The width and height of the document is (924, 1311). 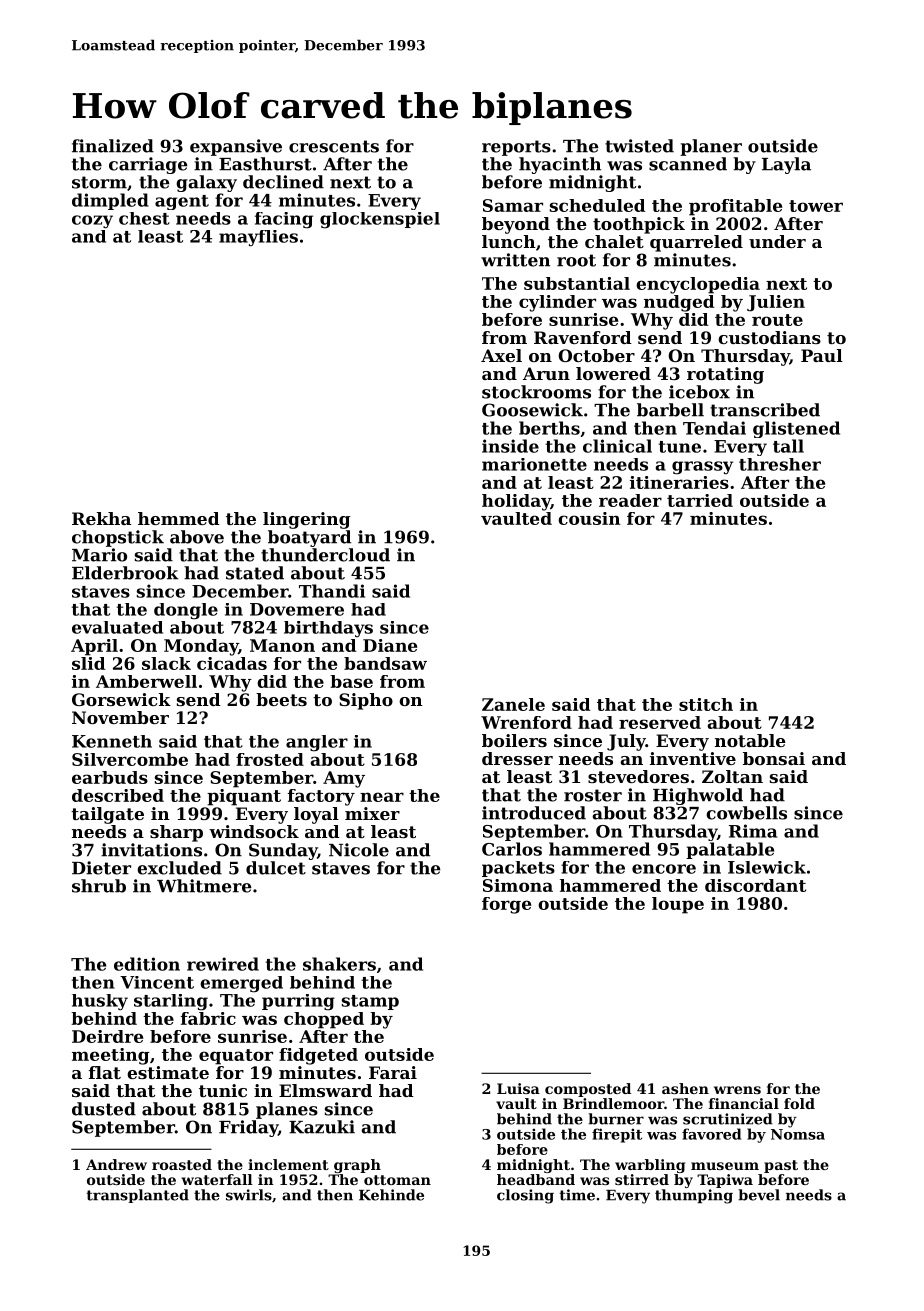 What do you see at coordinates (179, 518) in the document?
I see `hemmed` at bounding box center [179, 518].
